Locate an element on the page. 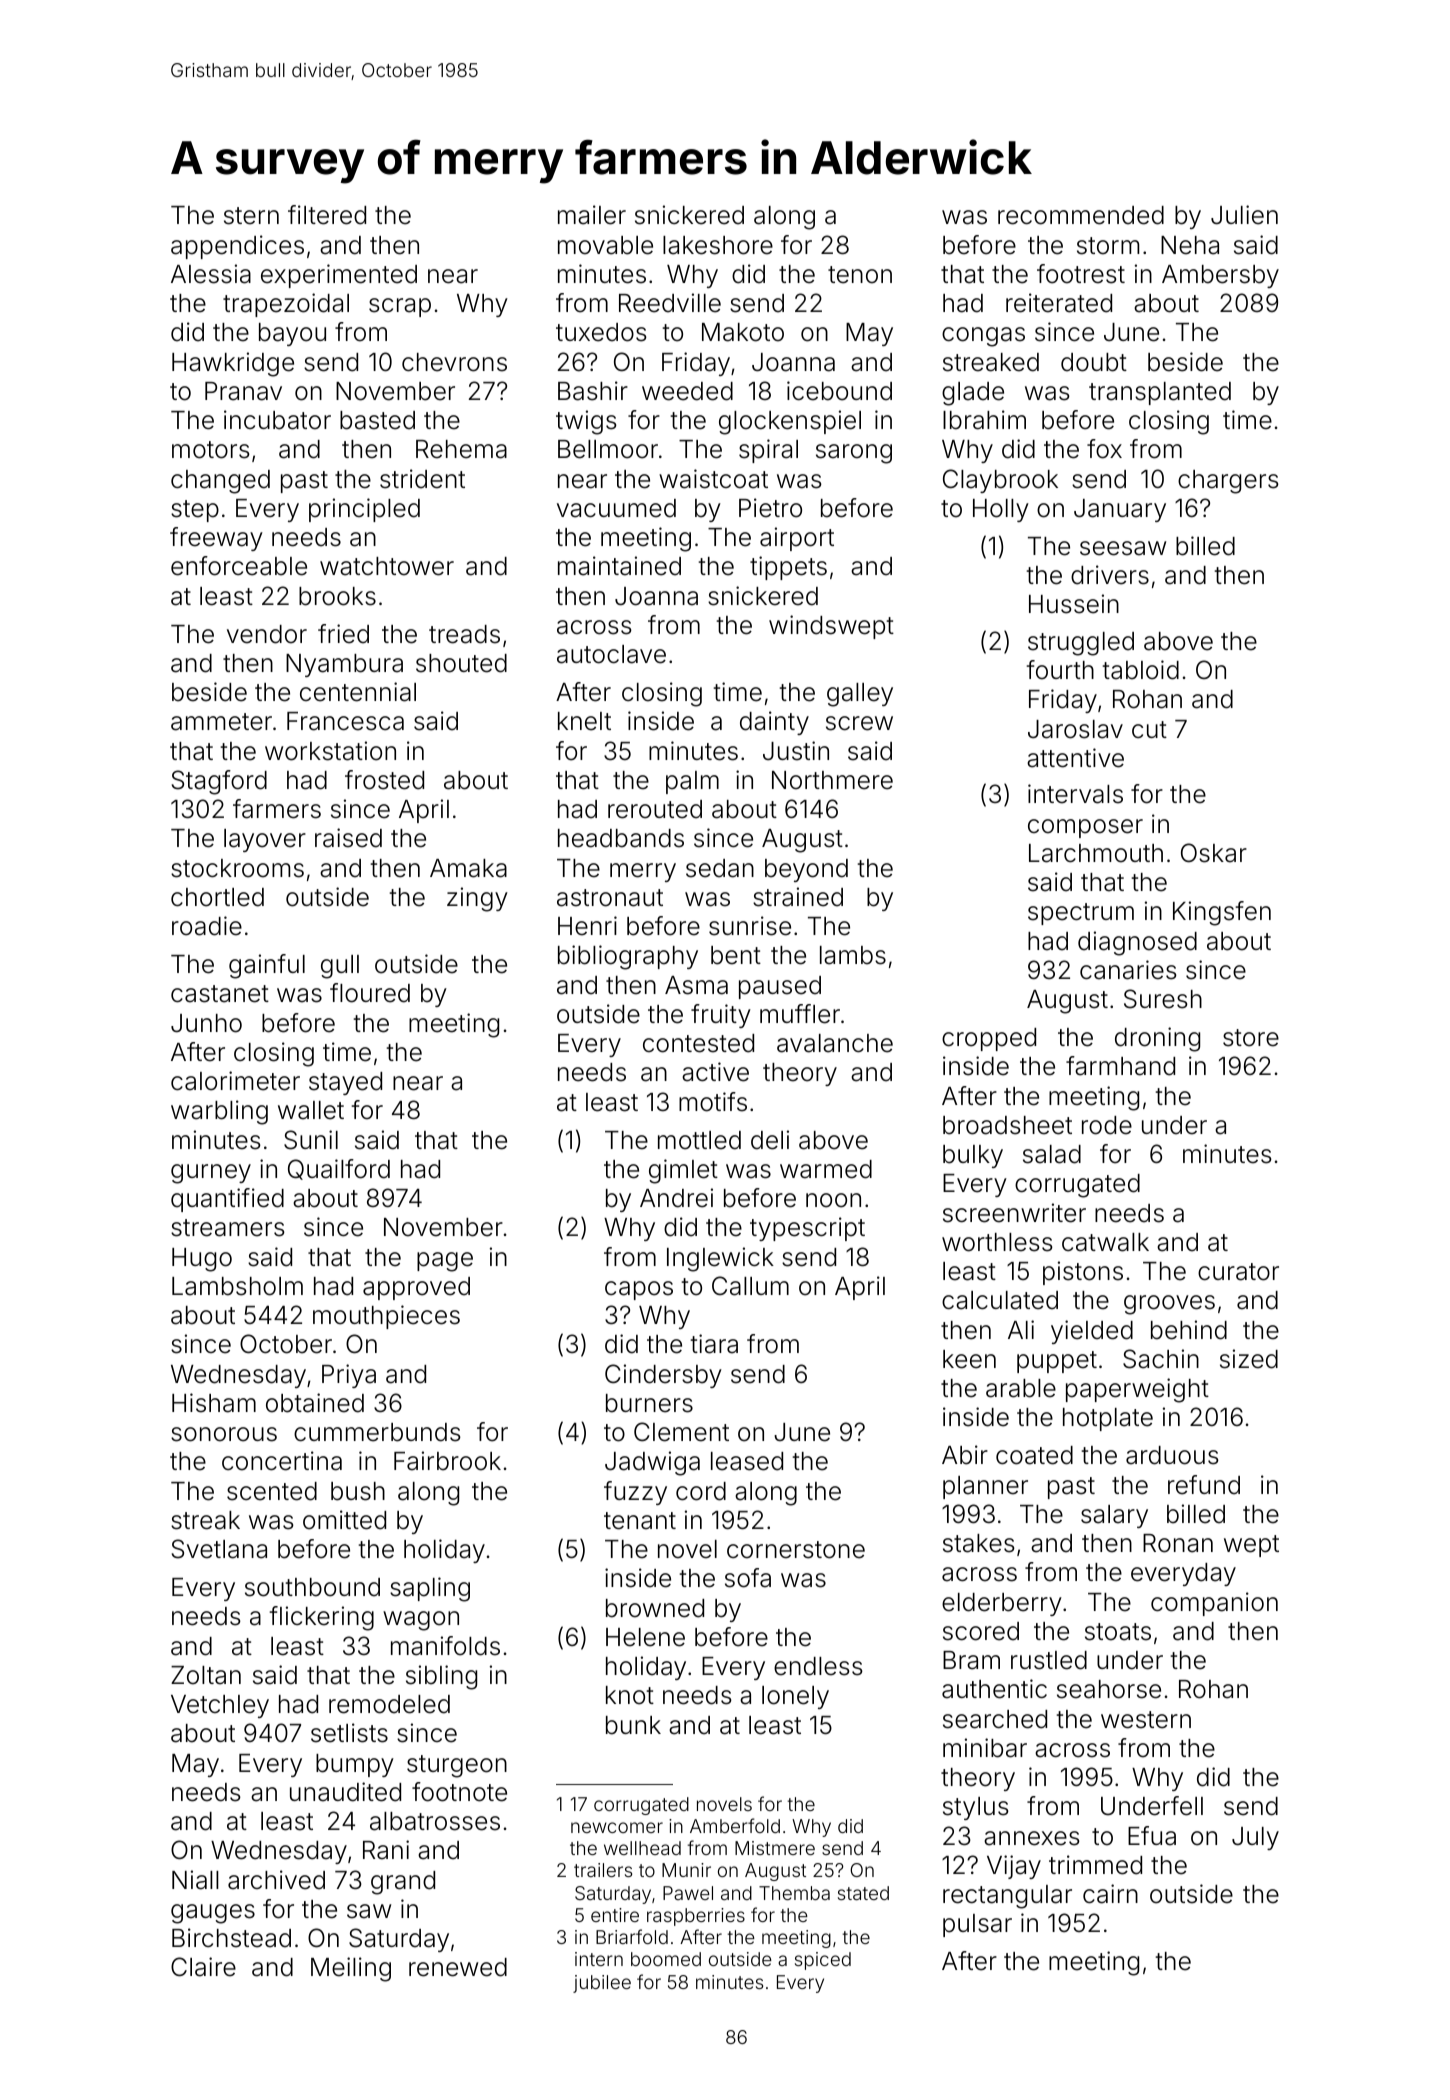 The height and width of the image is (2100, 1450). Claire is located at coordinates (203, 1967).
